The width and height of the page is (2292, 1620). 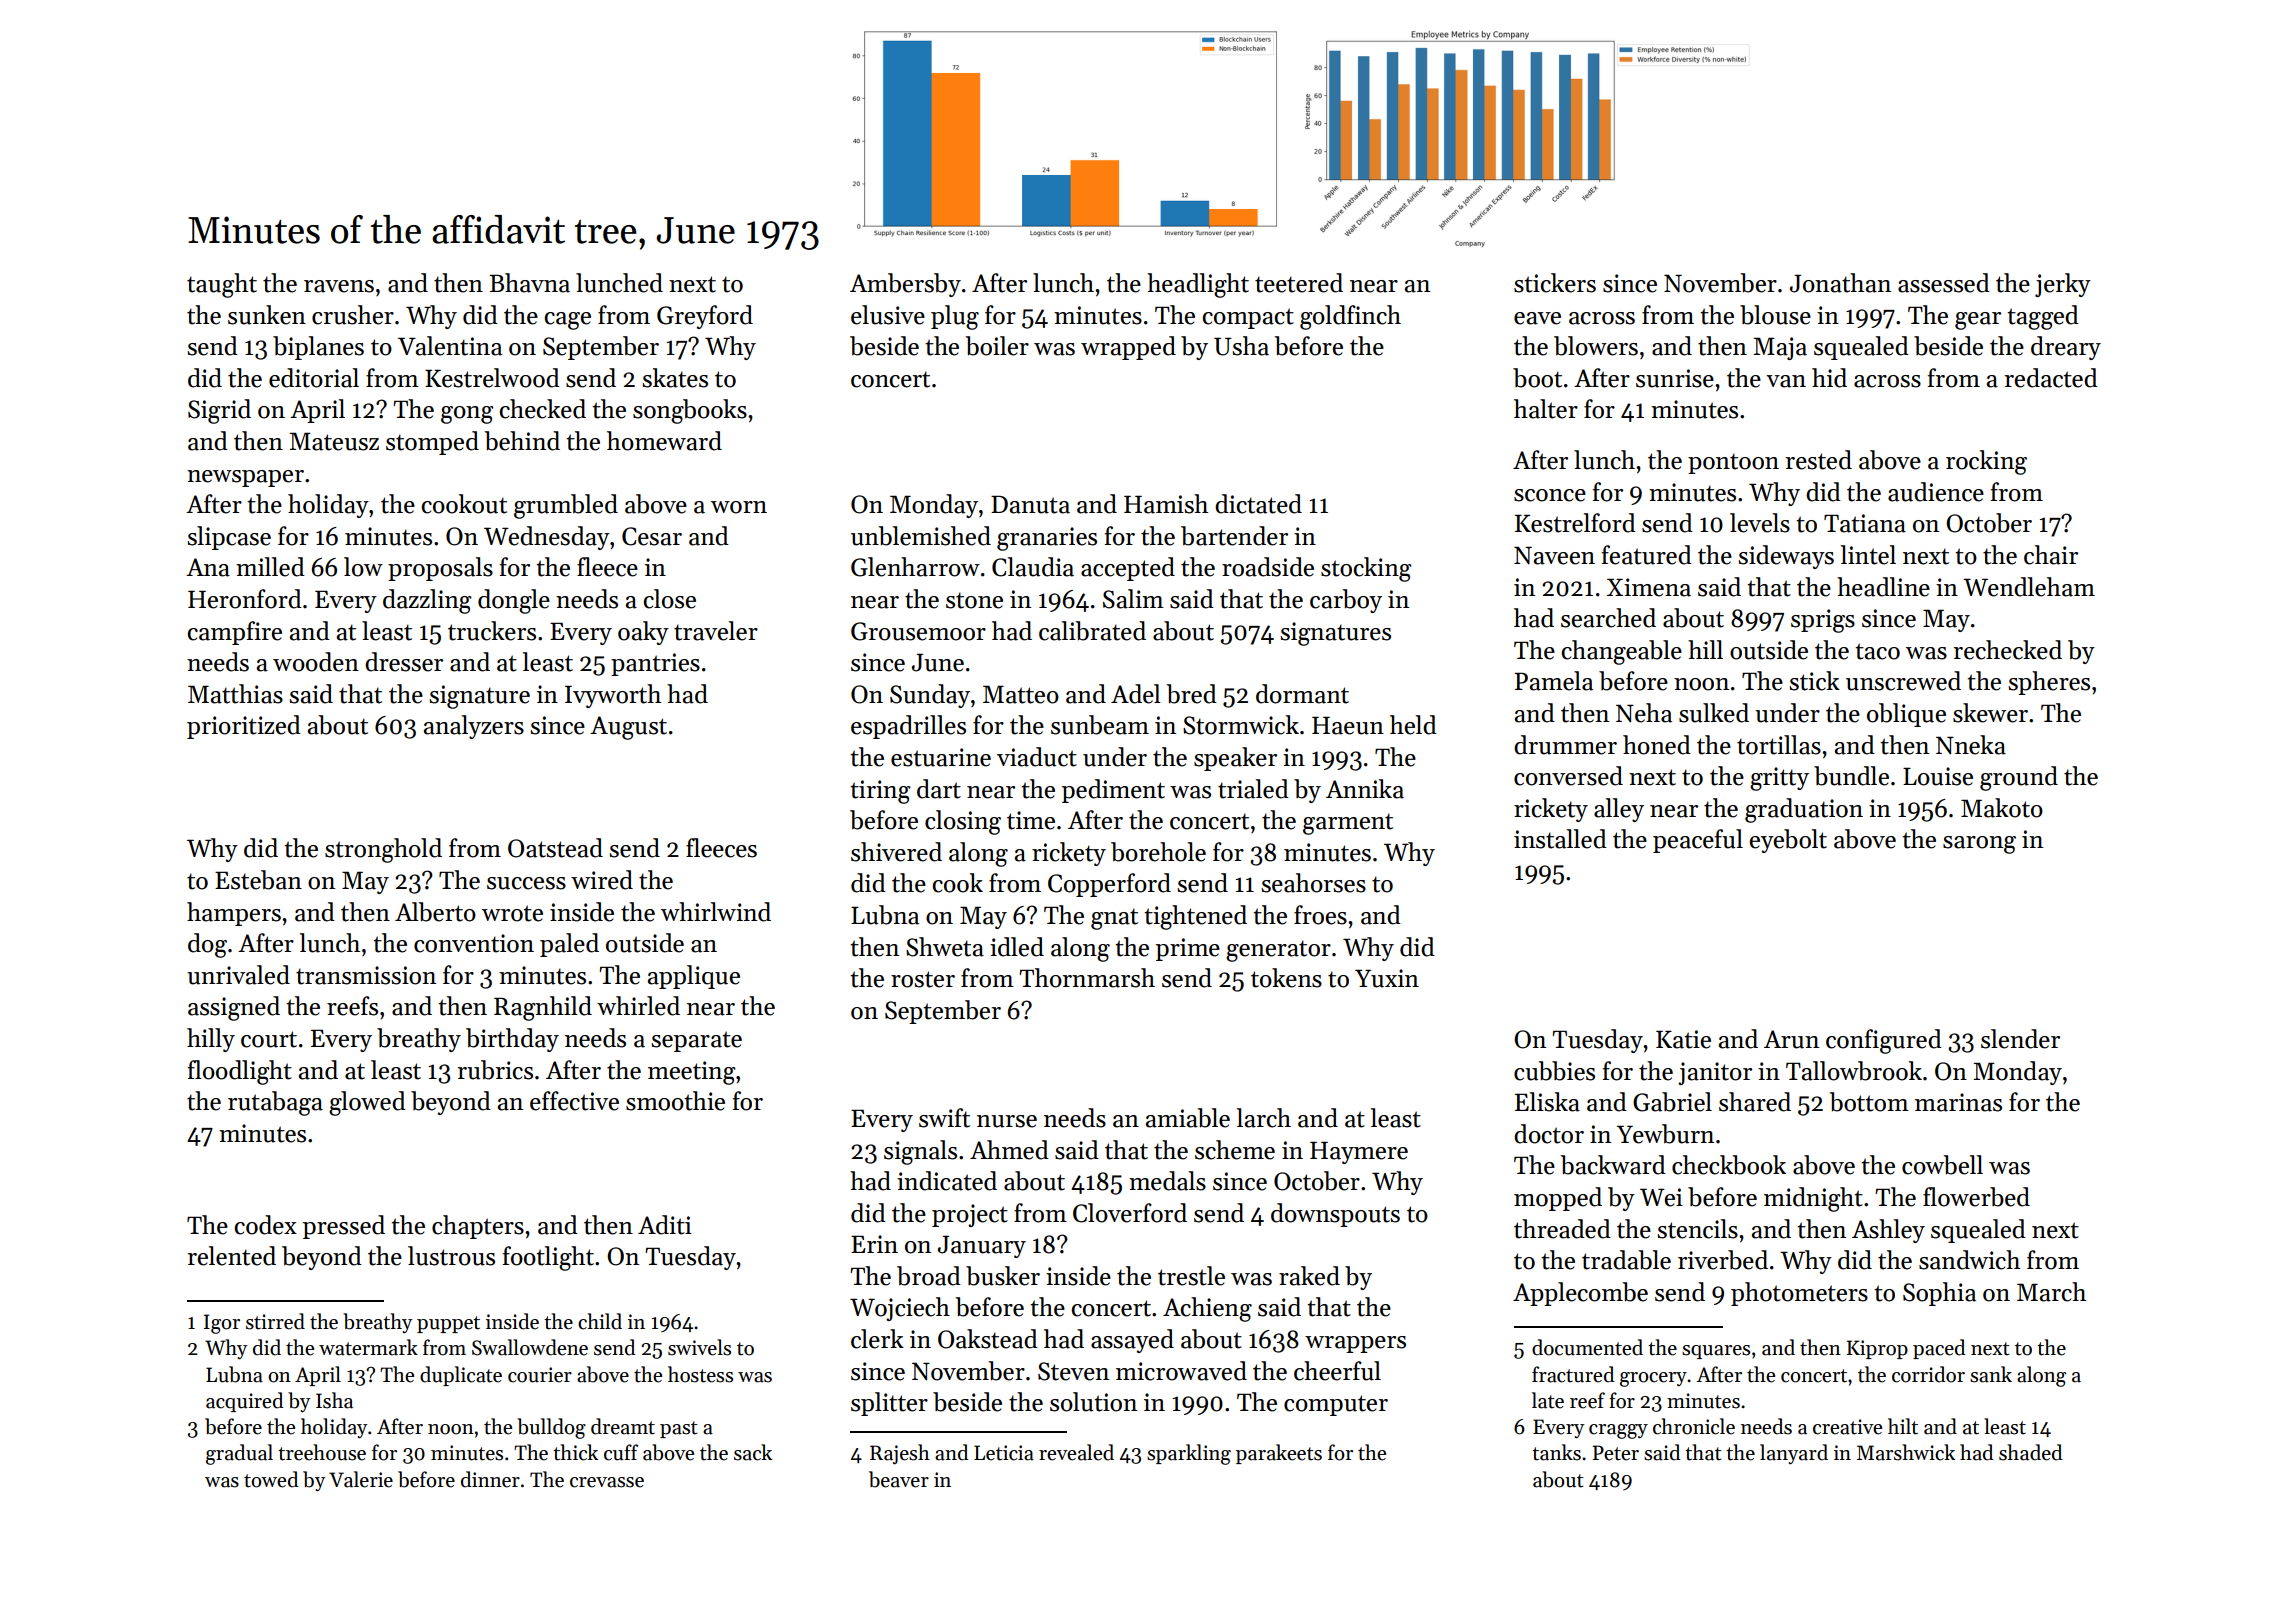 I want to click on midnight, so click(x=1813, y=1199).
